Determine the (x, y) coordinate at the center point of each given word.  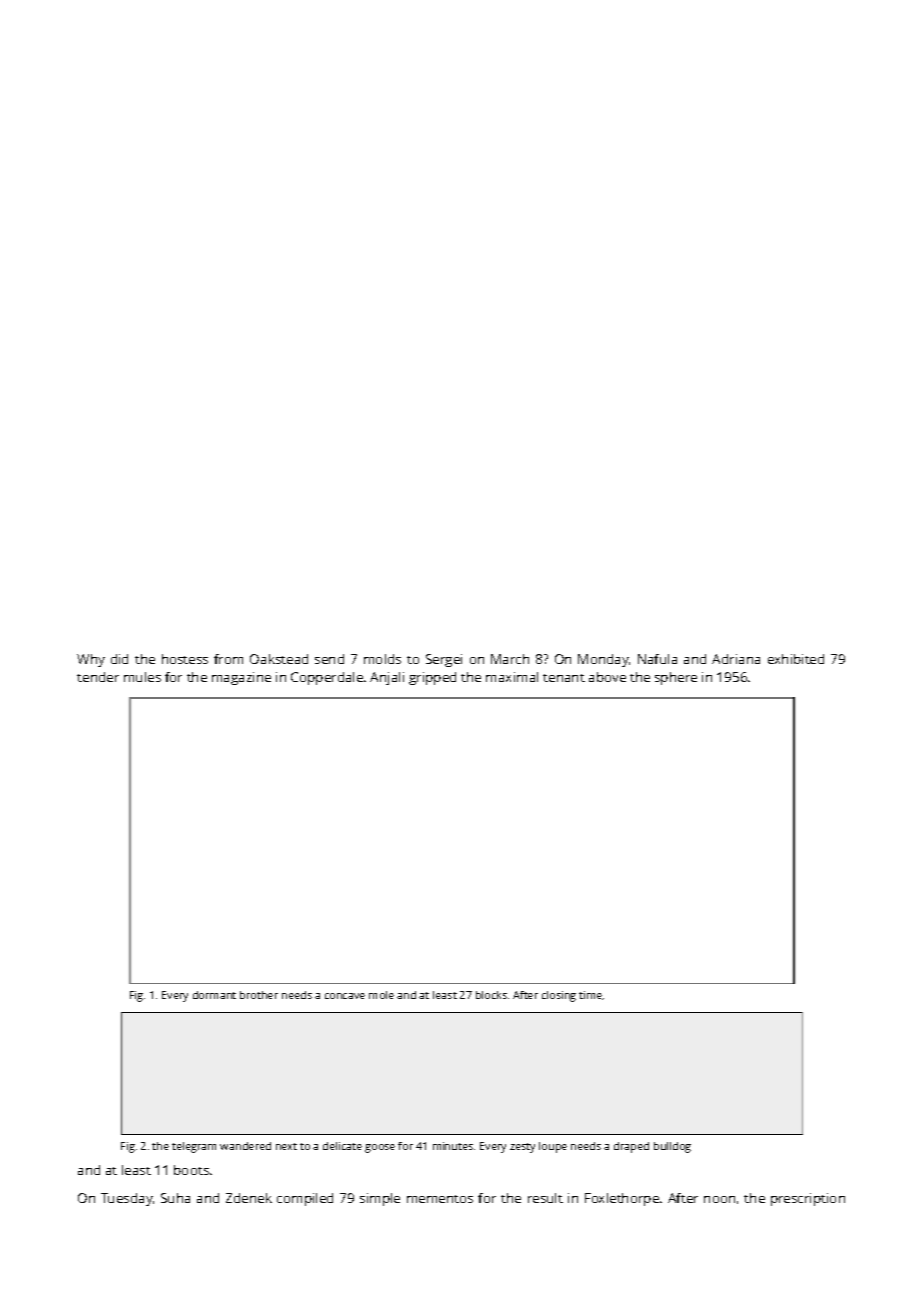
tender (98, 677)
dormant (214, 995)
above (607, 677)
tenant (564, 678)
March (510, 659)
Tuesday (127, 1199)
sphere (676, 678)
